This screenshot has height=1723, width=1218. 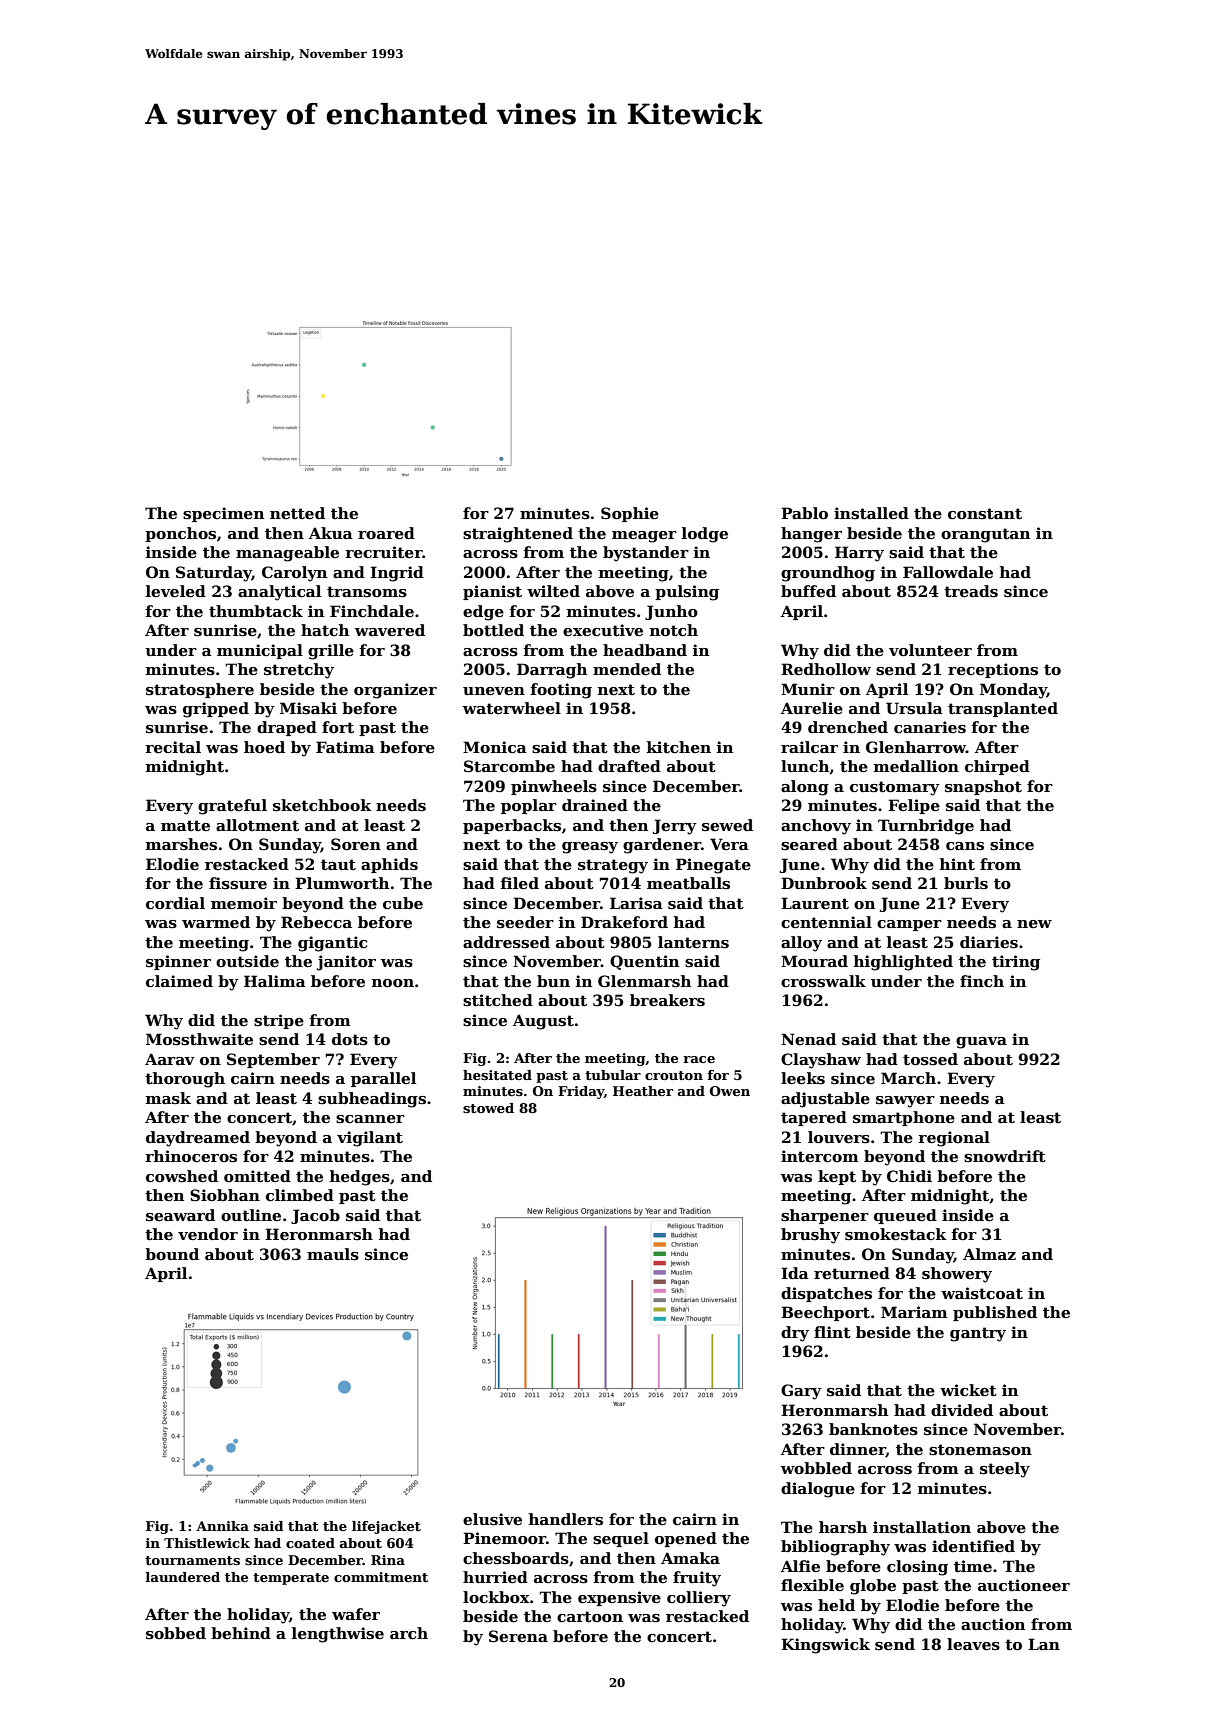 What do you see at coordinates (930, 650) in the screenshot?
I see `volunteer` at bounding box center [930, 650].
